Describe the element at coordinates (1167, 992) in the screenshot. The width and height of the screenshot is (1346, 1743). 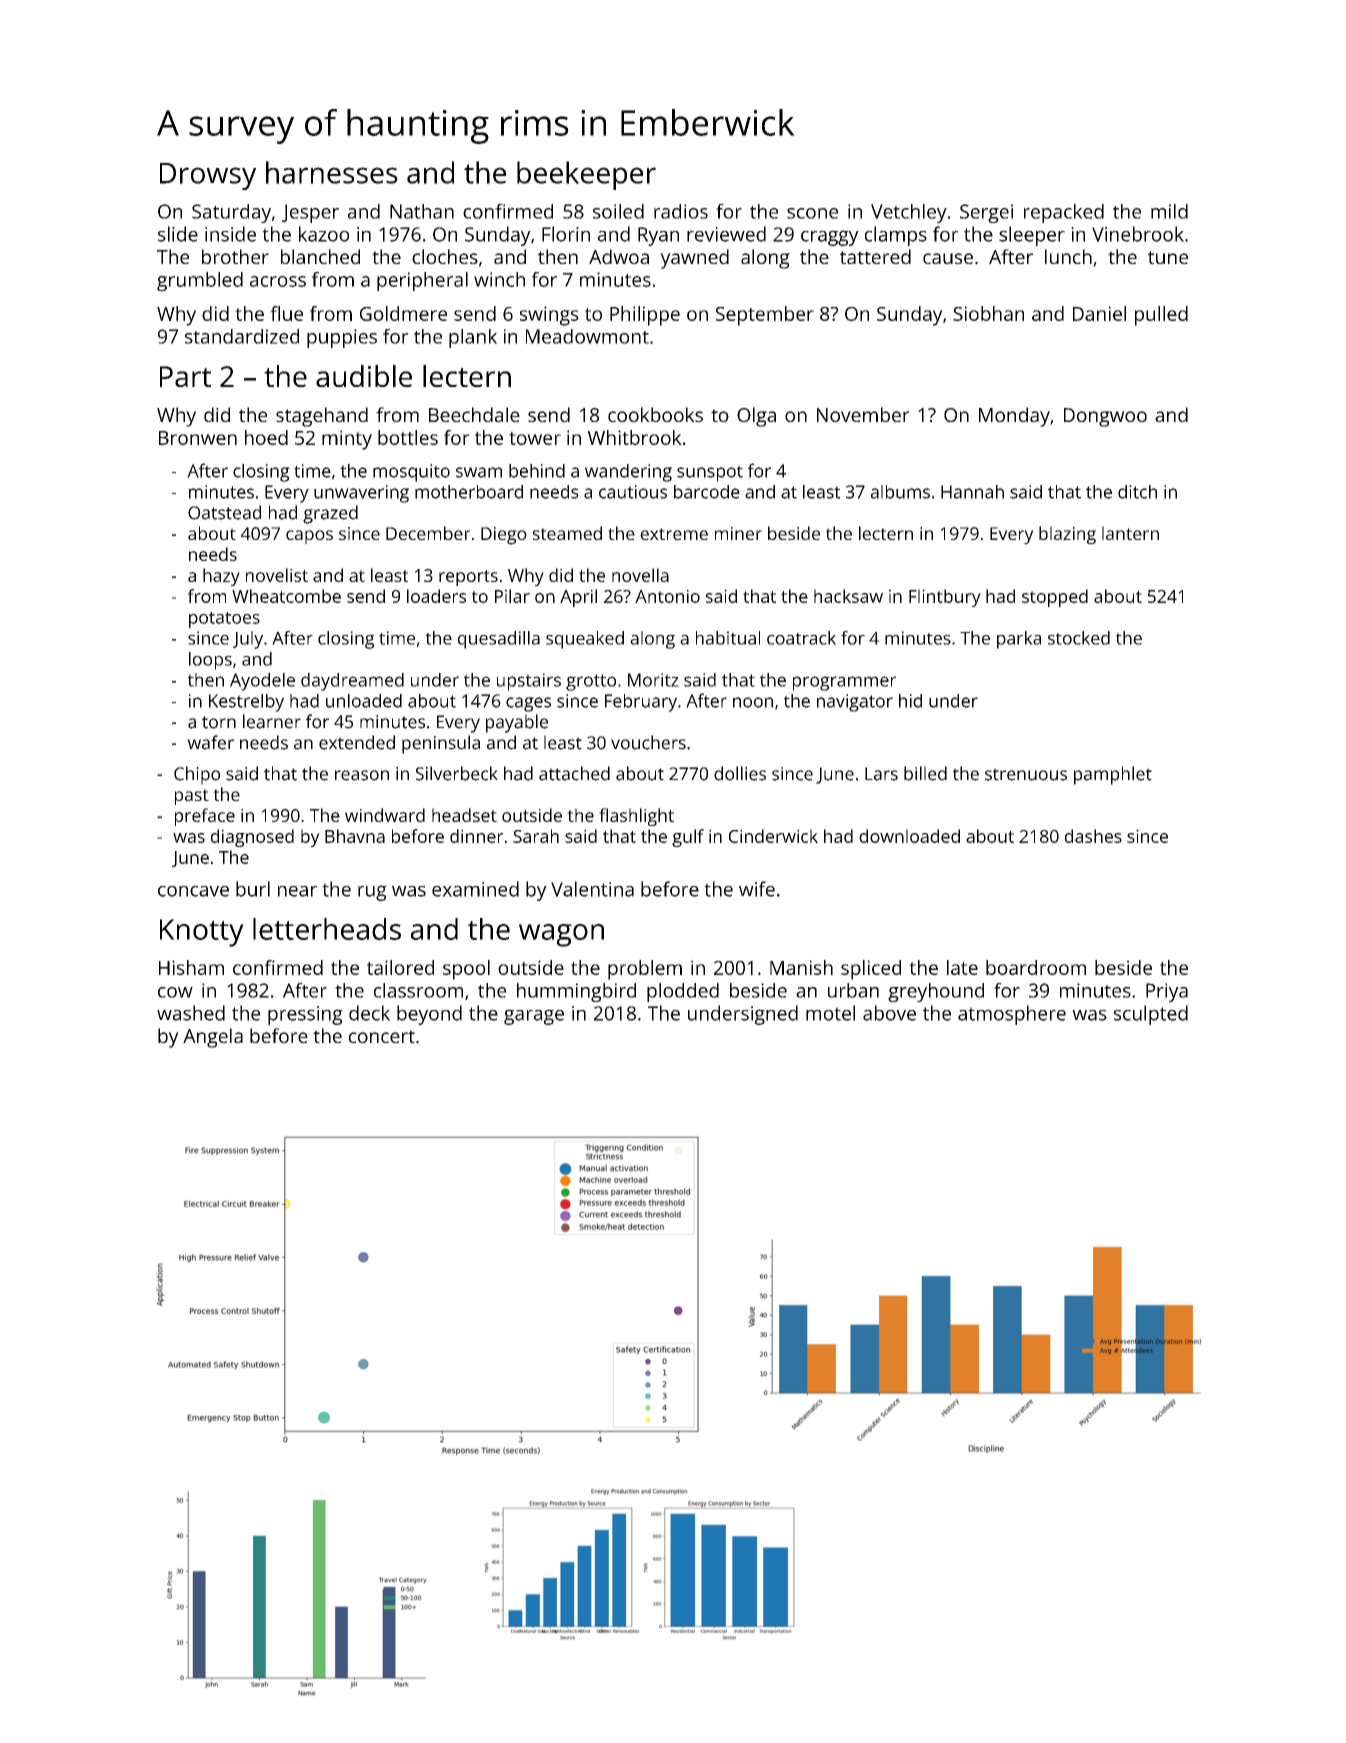
I see `Priya` at that location.
